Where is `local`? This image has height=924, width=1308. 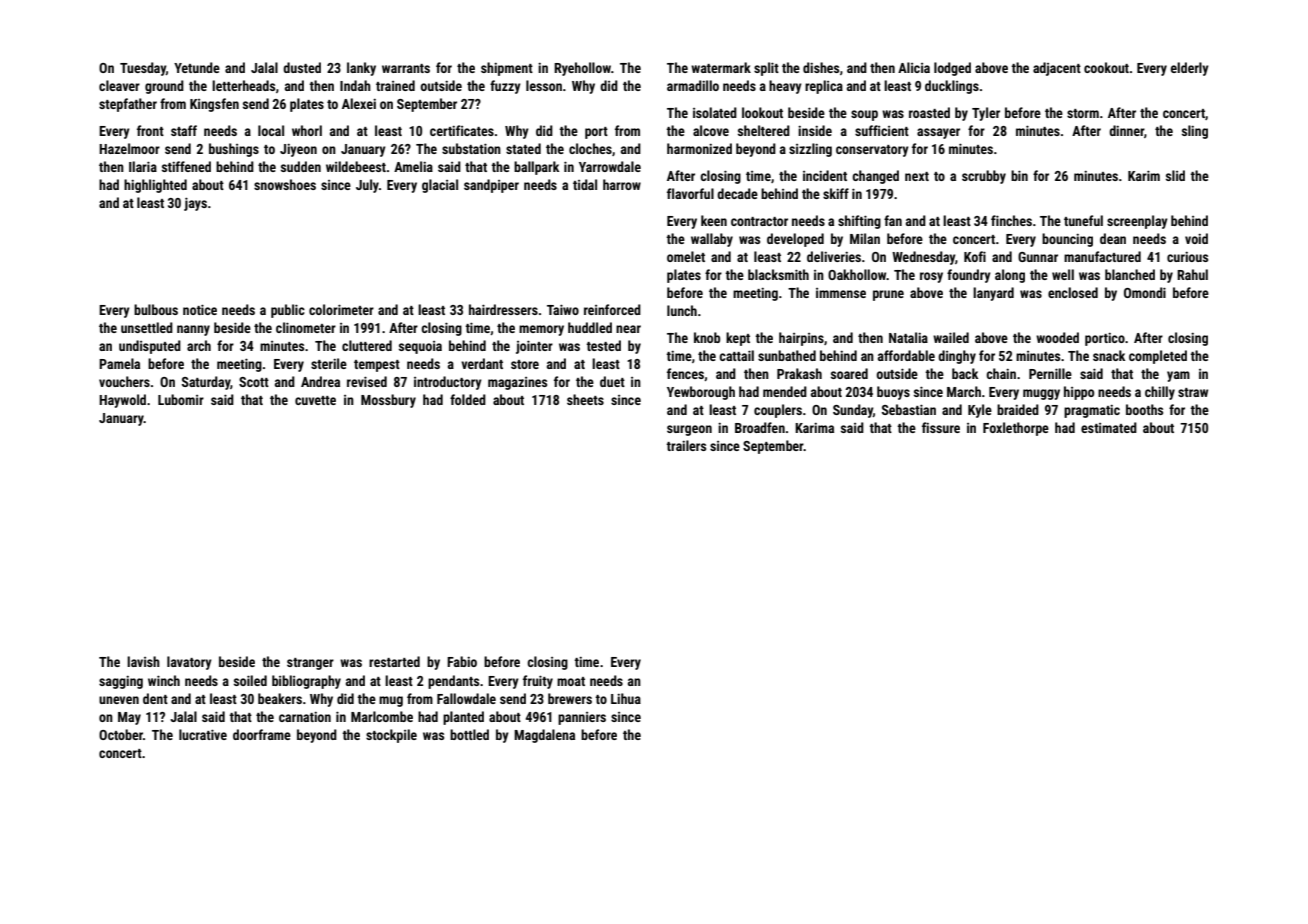
local is located at coordinates (271, 130).
